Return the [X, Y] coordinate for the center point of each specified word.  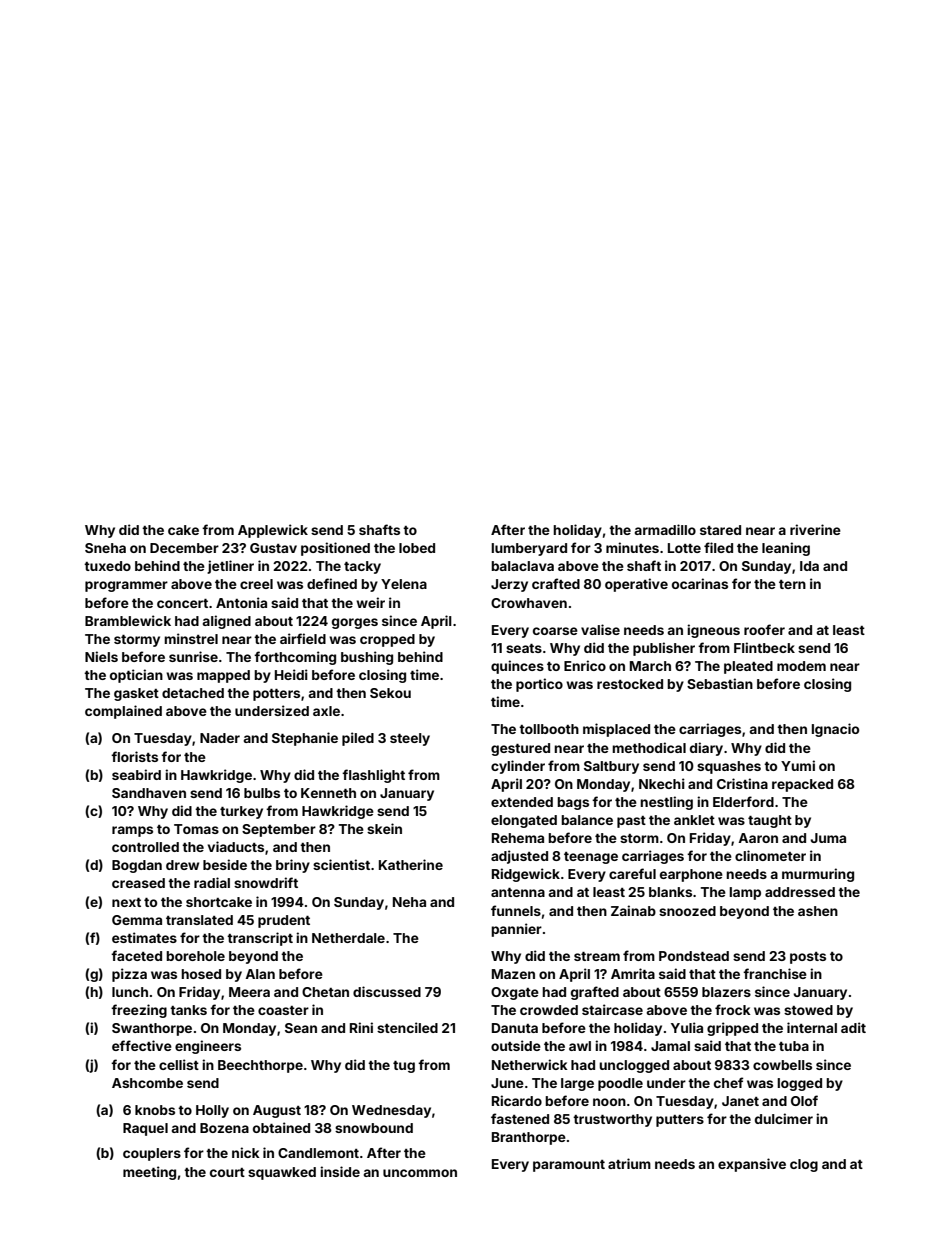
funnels [516, 910]
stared [720, 530]
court [227, 1172]
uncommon [420, 1173]
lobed [417, 548]
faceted [136, 955]
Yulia [687, 1027]
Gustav [273, 548]
